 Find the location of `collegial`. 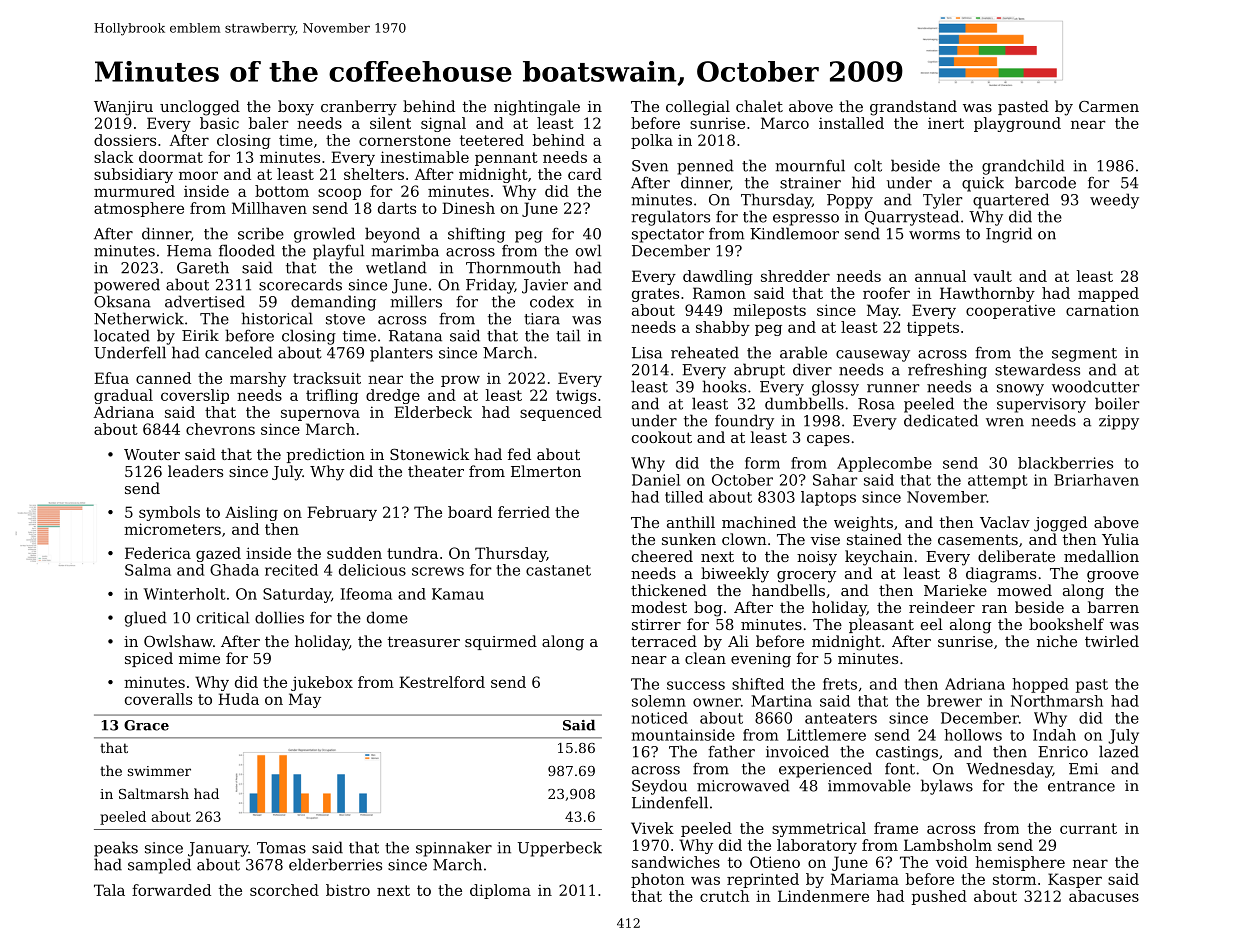

collegial is located at coordinates (698, 108).
